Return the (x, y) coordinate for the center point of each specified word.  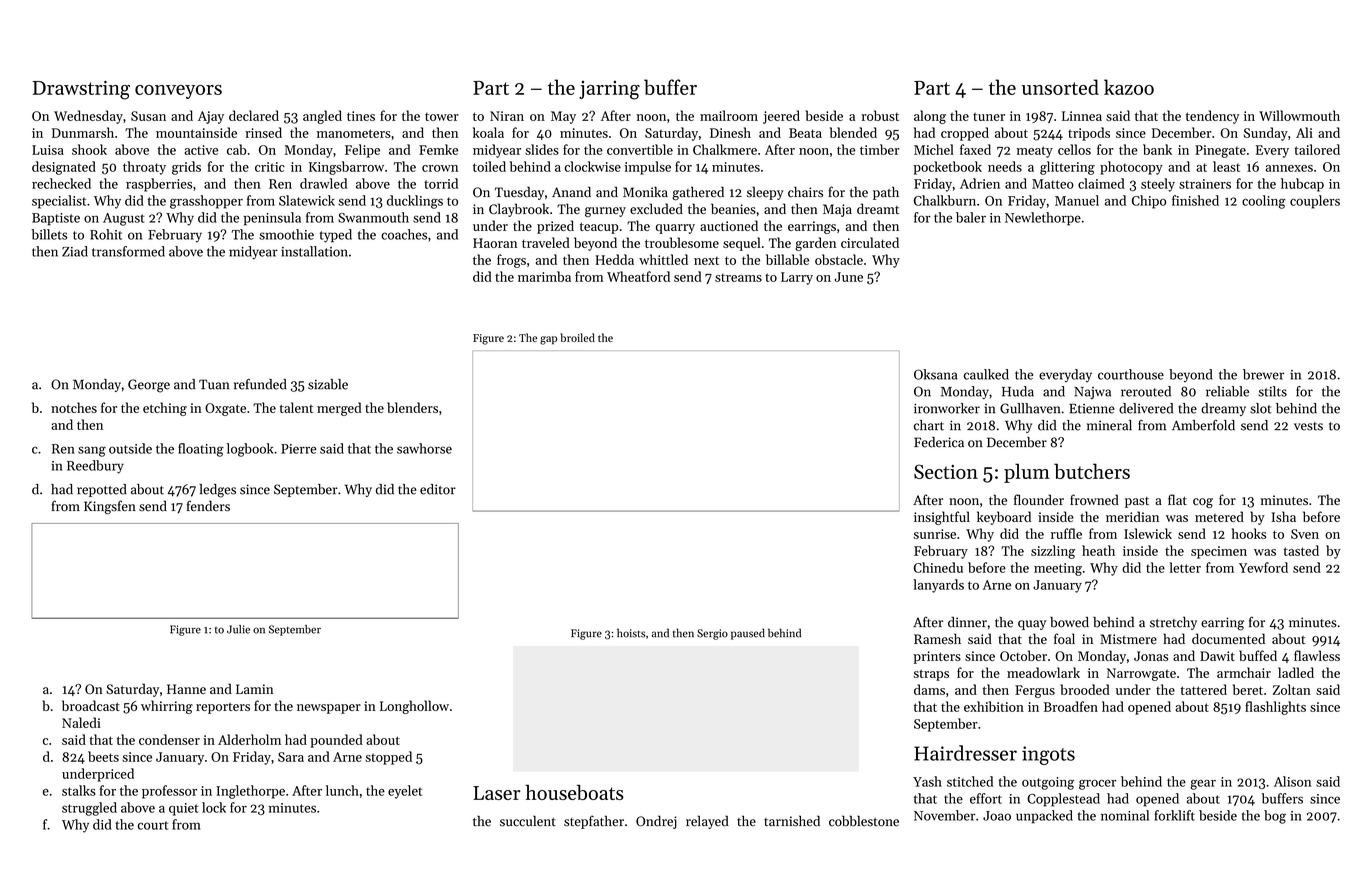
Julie (238, 629)
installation (314, 251)
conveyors (178, 92)
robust (880, 115)
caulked (986, 374)
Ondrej (656, 822)
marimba (544, 276)
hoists (631, 633)
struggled (89, 809)
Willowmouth (1299, 115)
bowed (1069, 622)
